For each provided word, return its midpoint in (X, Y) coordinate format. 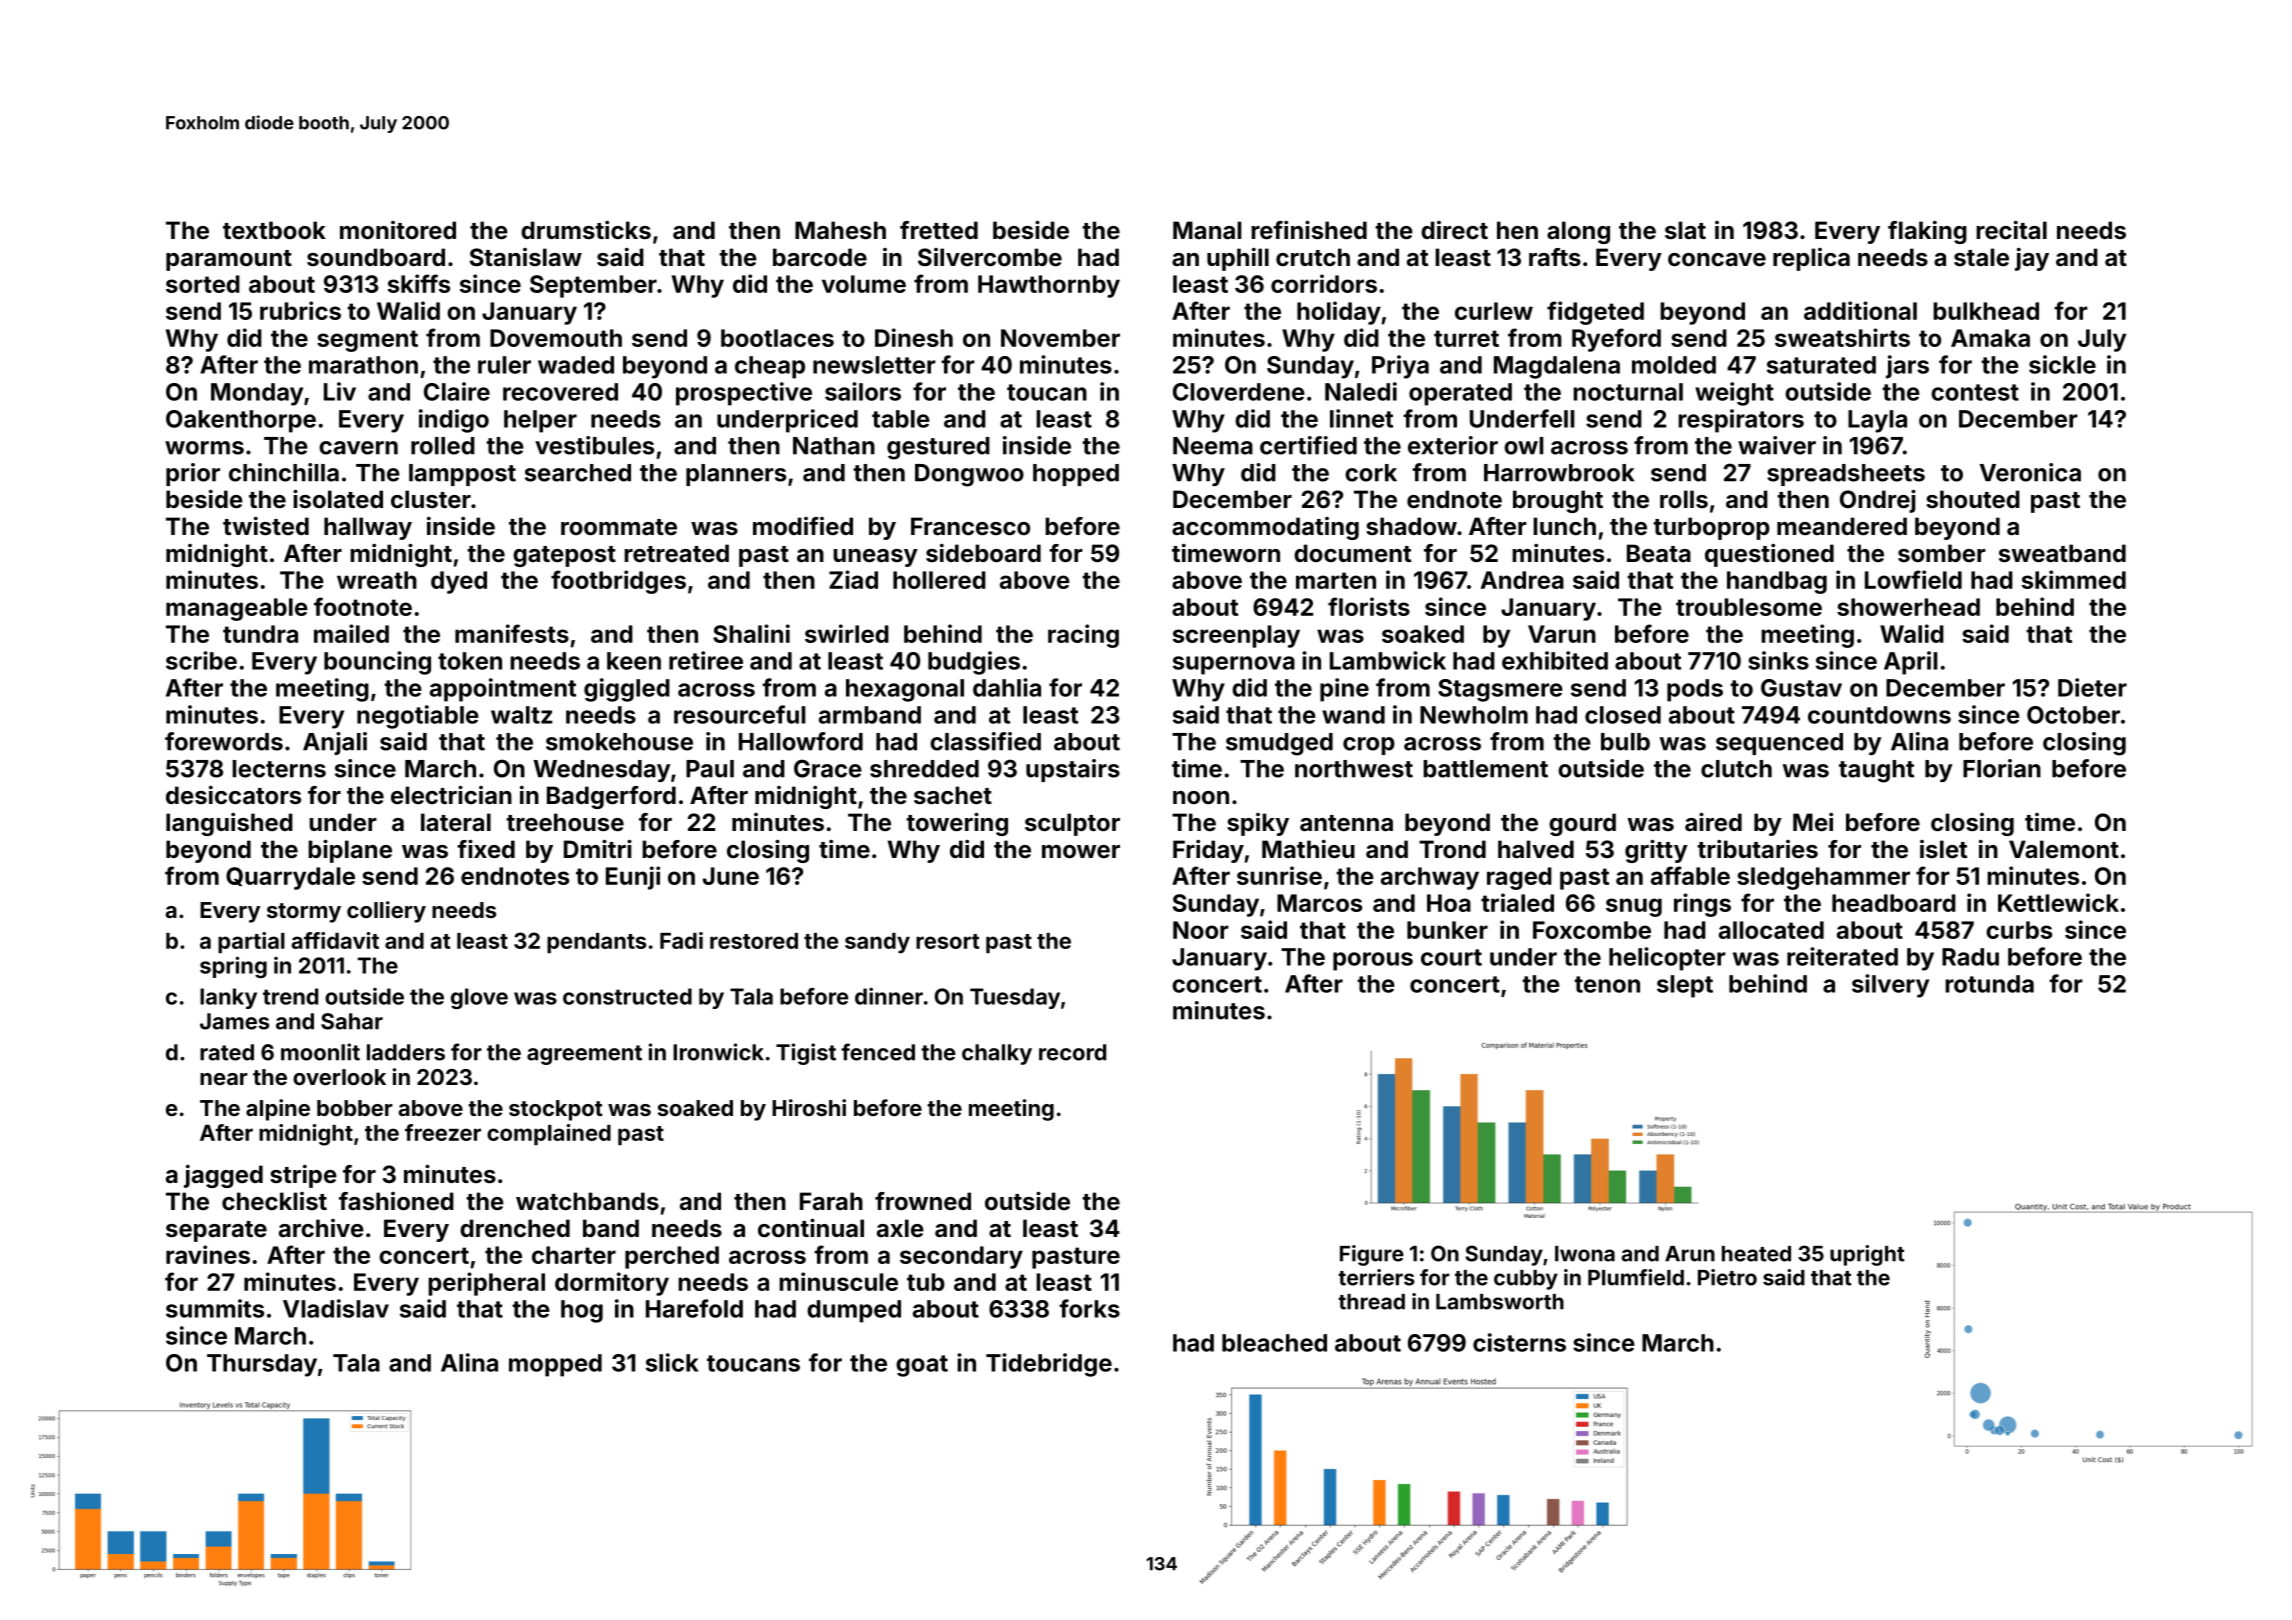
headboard (1894, 903)
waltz (522, 715)
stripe (303, 1176)
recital (2011, 230)
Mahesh (840, 230)
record (1072, 1052)
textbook (274, 230)
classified (985, 741)
